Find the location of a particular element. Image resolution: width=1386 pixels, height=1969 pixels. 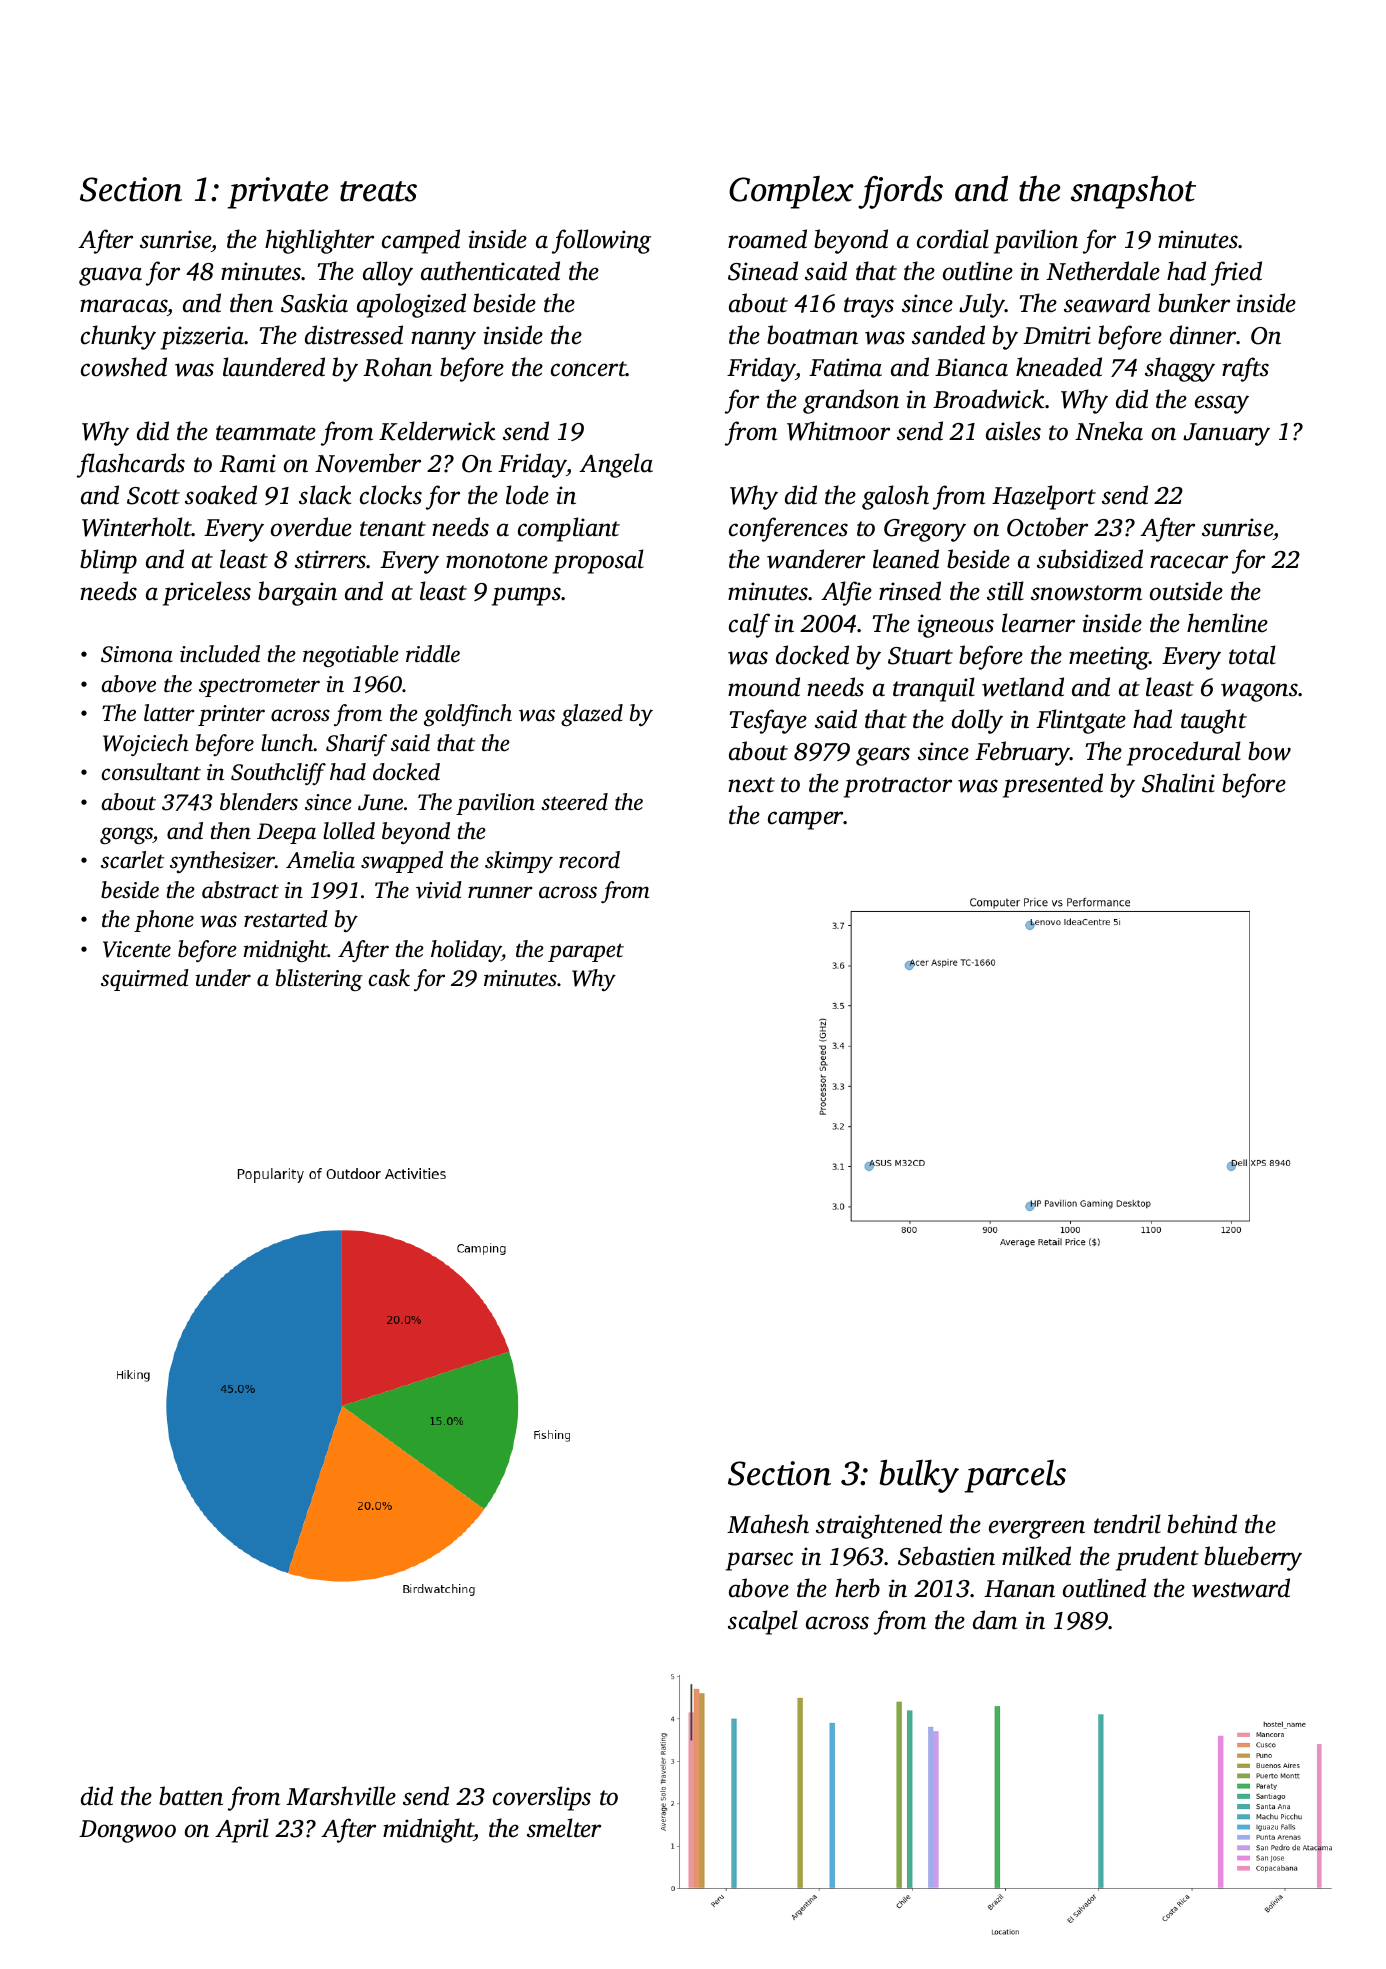

bulky is located at coordinates (919, 1476).
